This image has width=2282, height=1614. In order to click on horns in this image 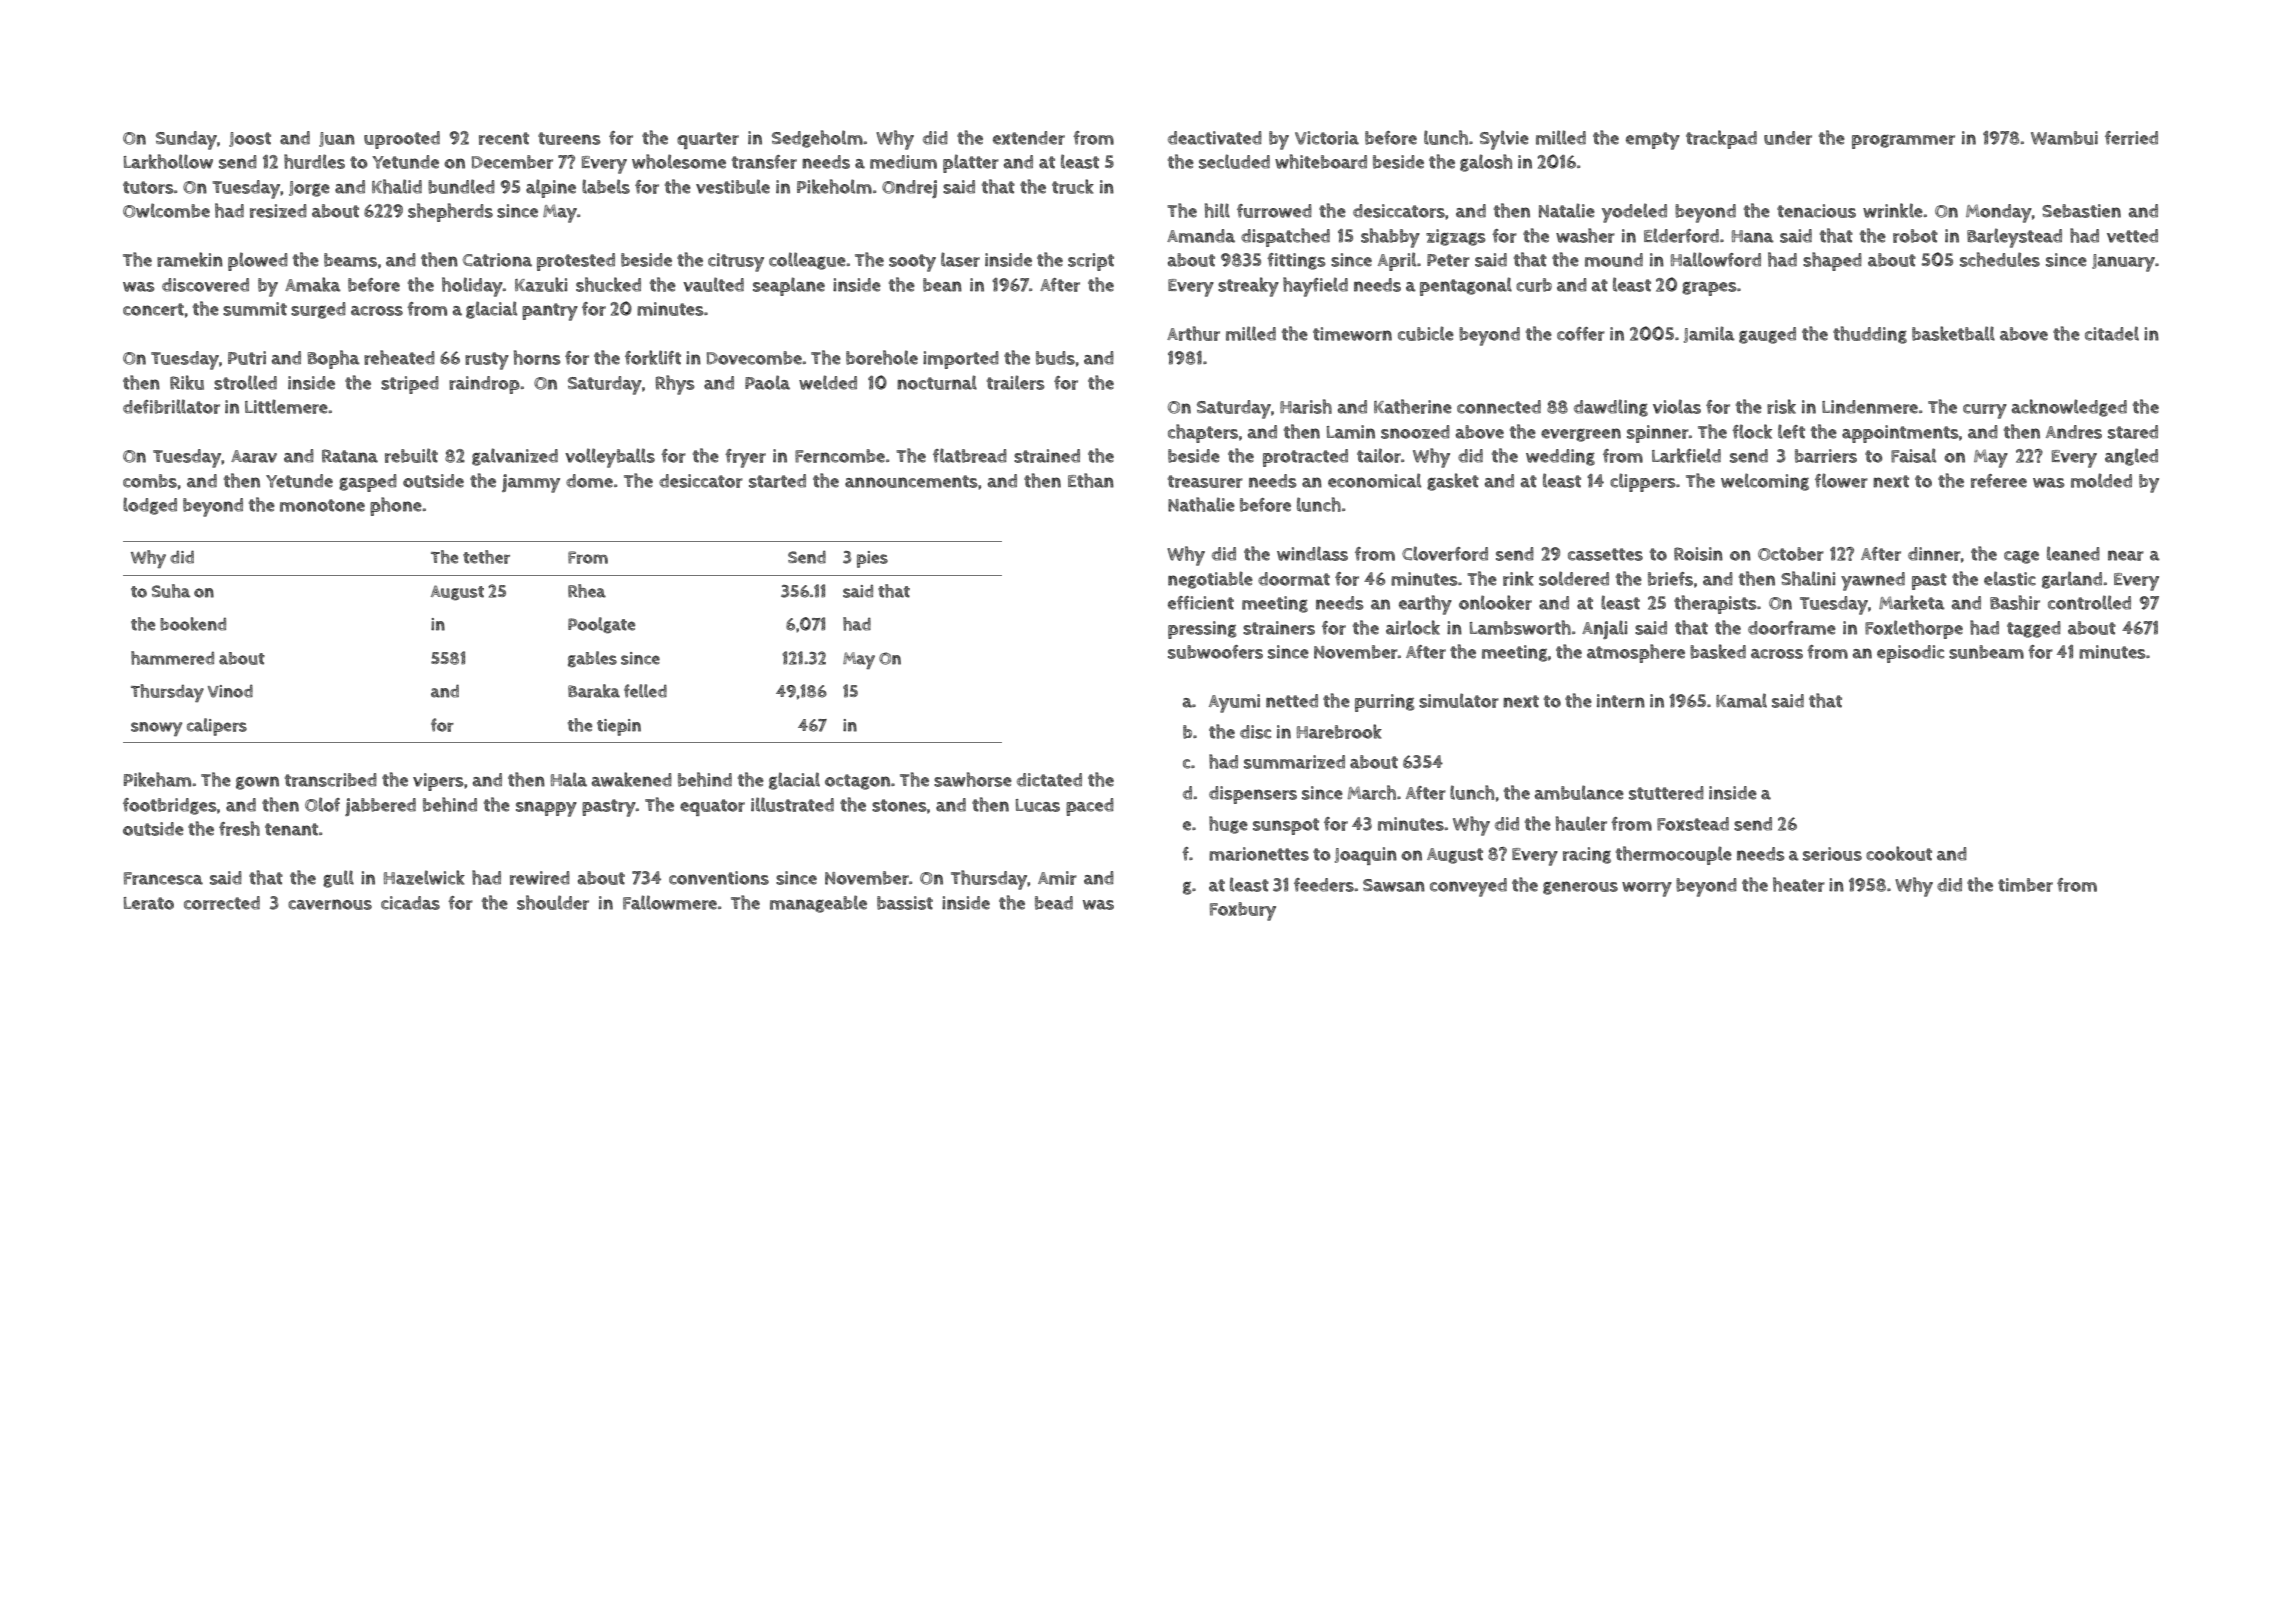, I will do `click(537, 357)`.
